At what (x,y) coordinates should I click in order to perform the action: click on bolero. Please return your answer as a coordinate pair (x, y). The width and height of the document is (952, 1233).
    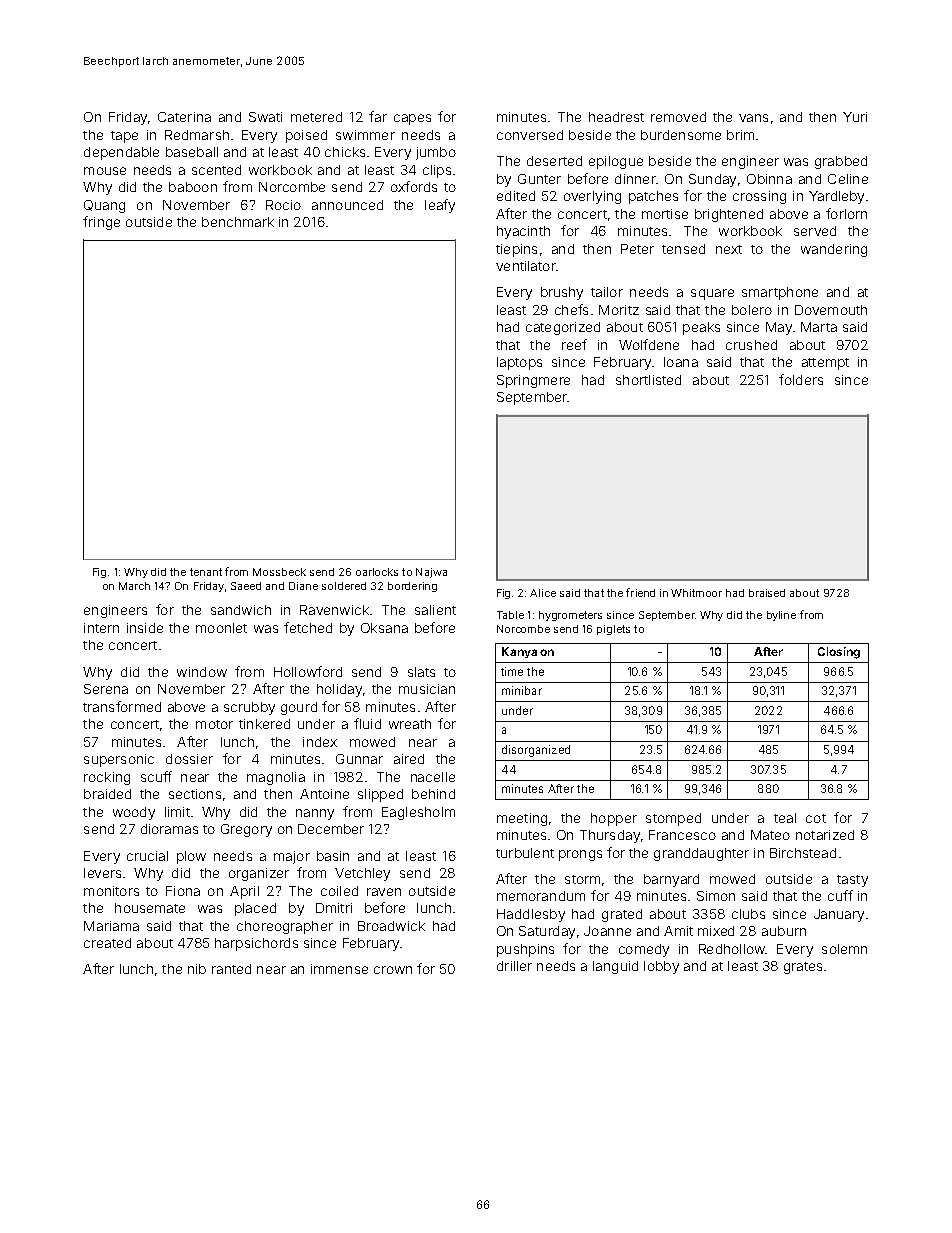
    Looking at the image, I should click on (752, 310).
